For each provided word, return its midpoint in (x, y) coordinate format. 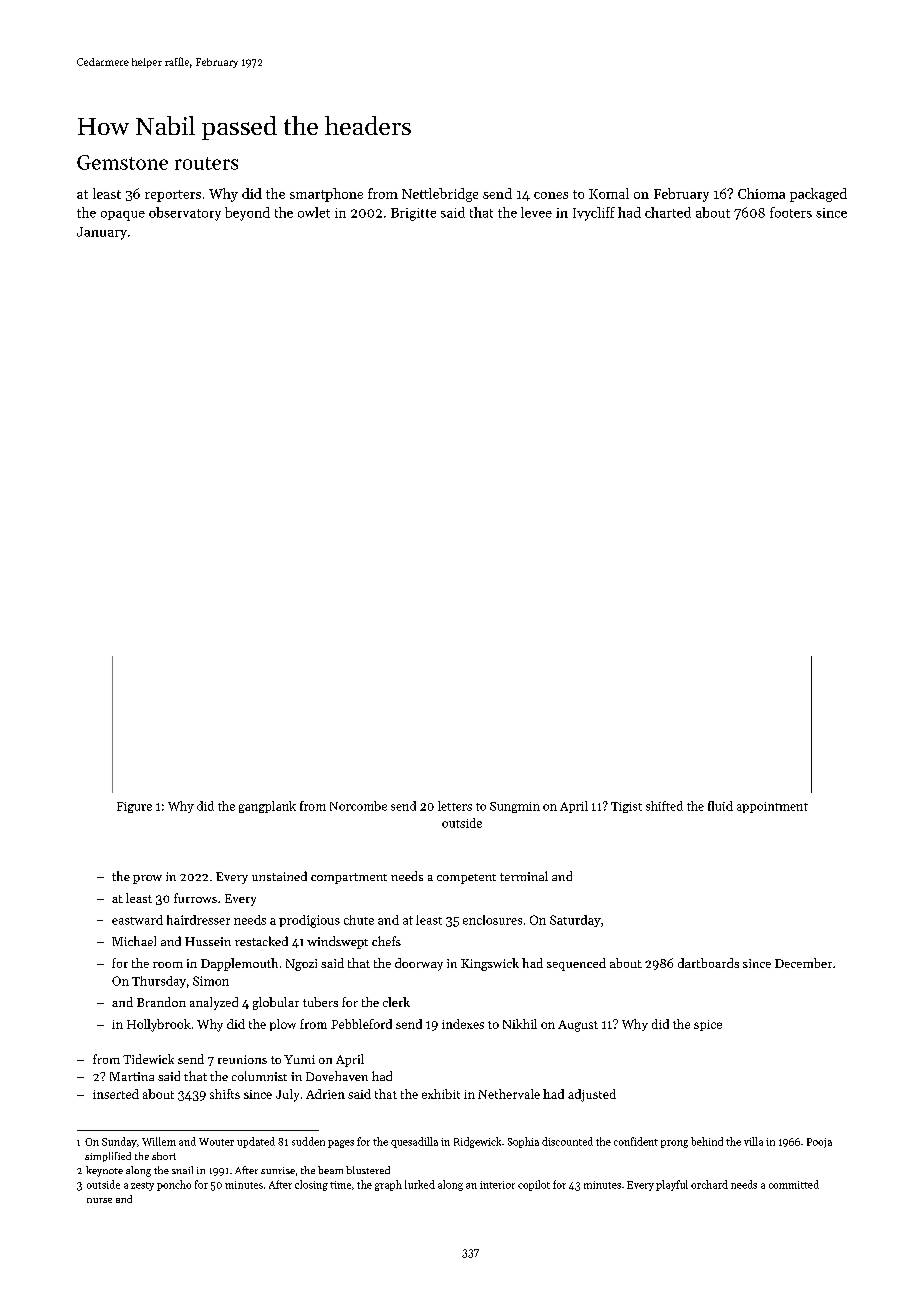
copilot (534, 1185)
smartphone (326, 195)
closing (311, 1185)
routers (206, 163)
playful (672, 1185)
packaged (818, 195)
